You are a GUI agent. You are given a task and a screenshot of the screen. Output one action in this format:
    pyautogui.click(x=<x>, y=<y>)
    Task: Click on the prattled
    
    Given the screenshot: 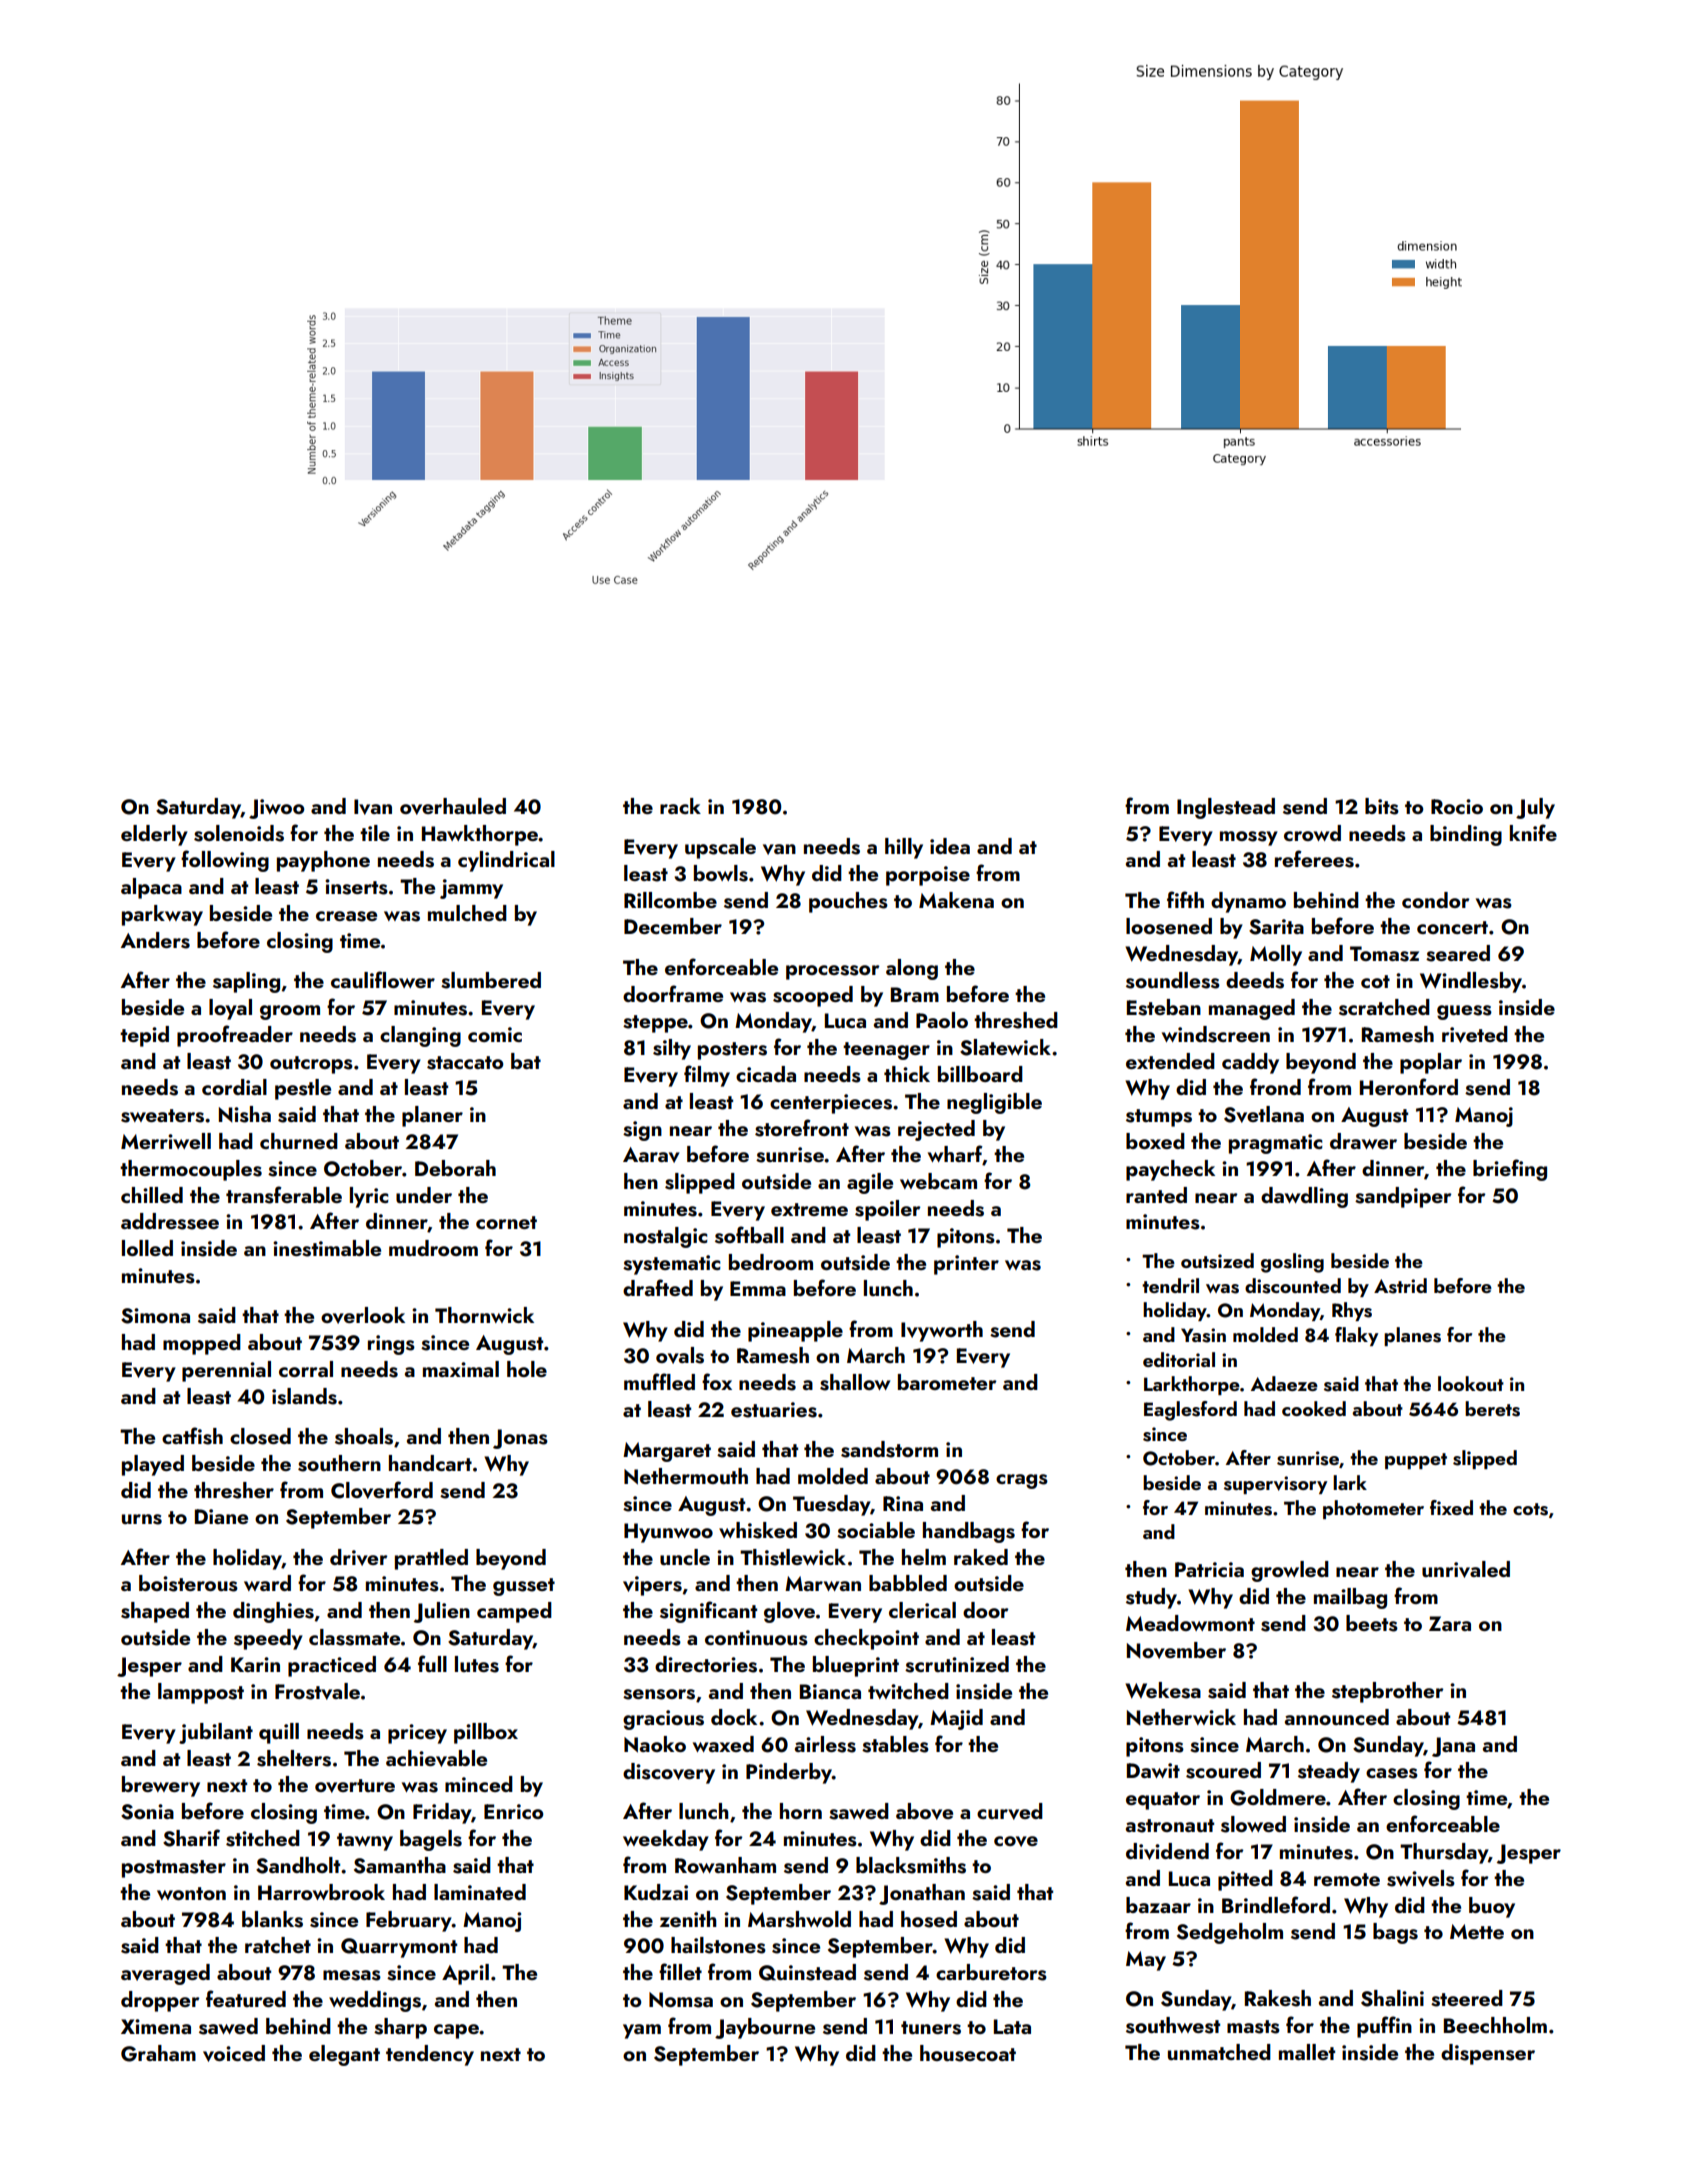 What is the action you would take?
    pyautogui.click(x=431, y=1559)
